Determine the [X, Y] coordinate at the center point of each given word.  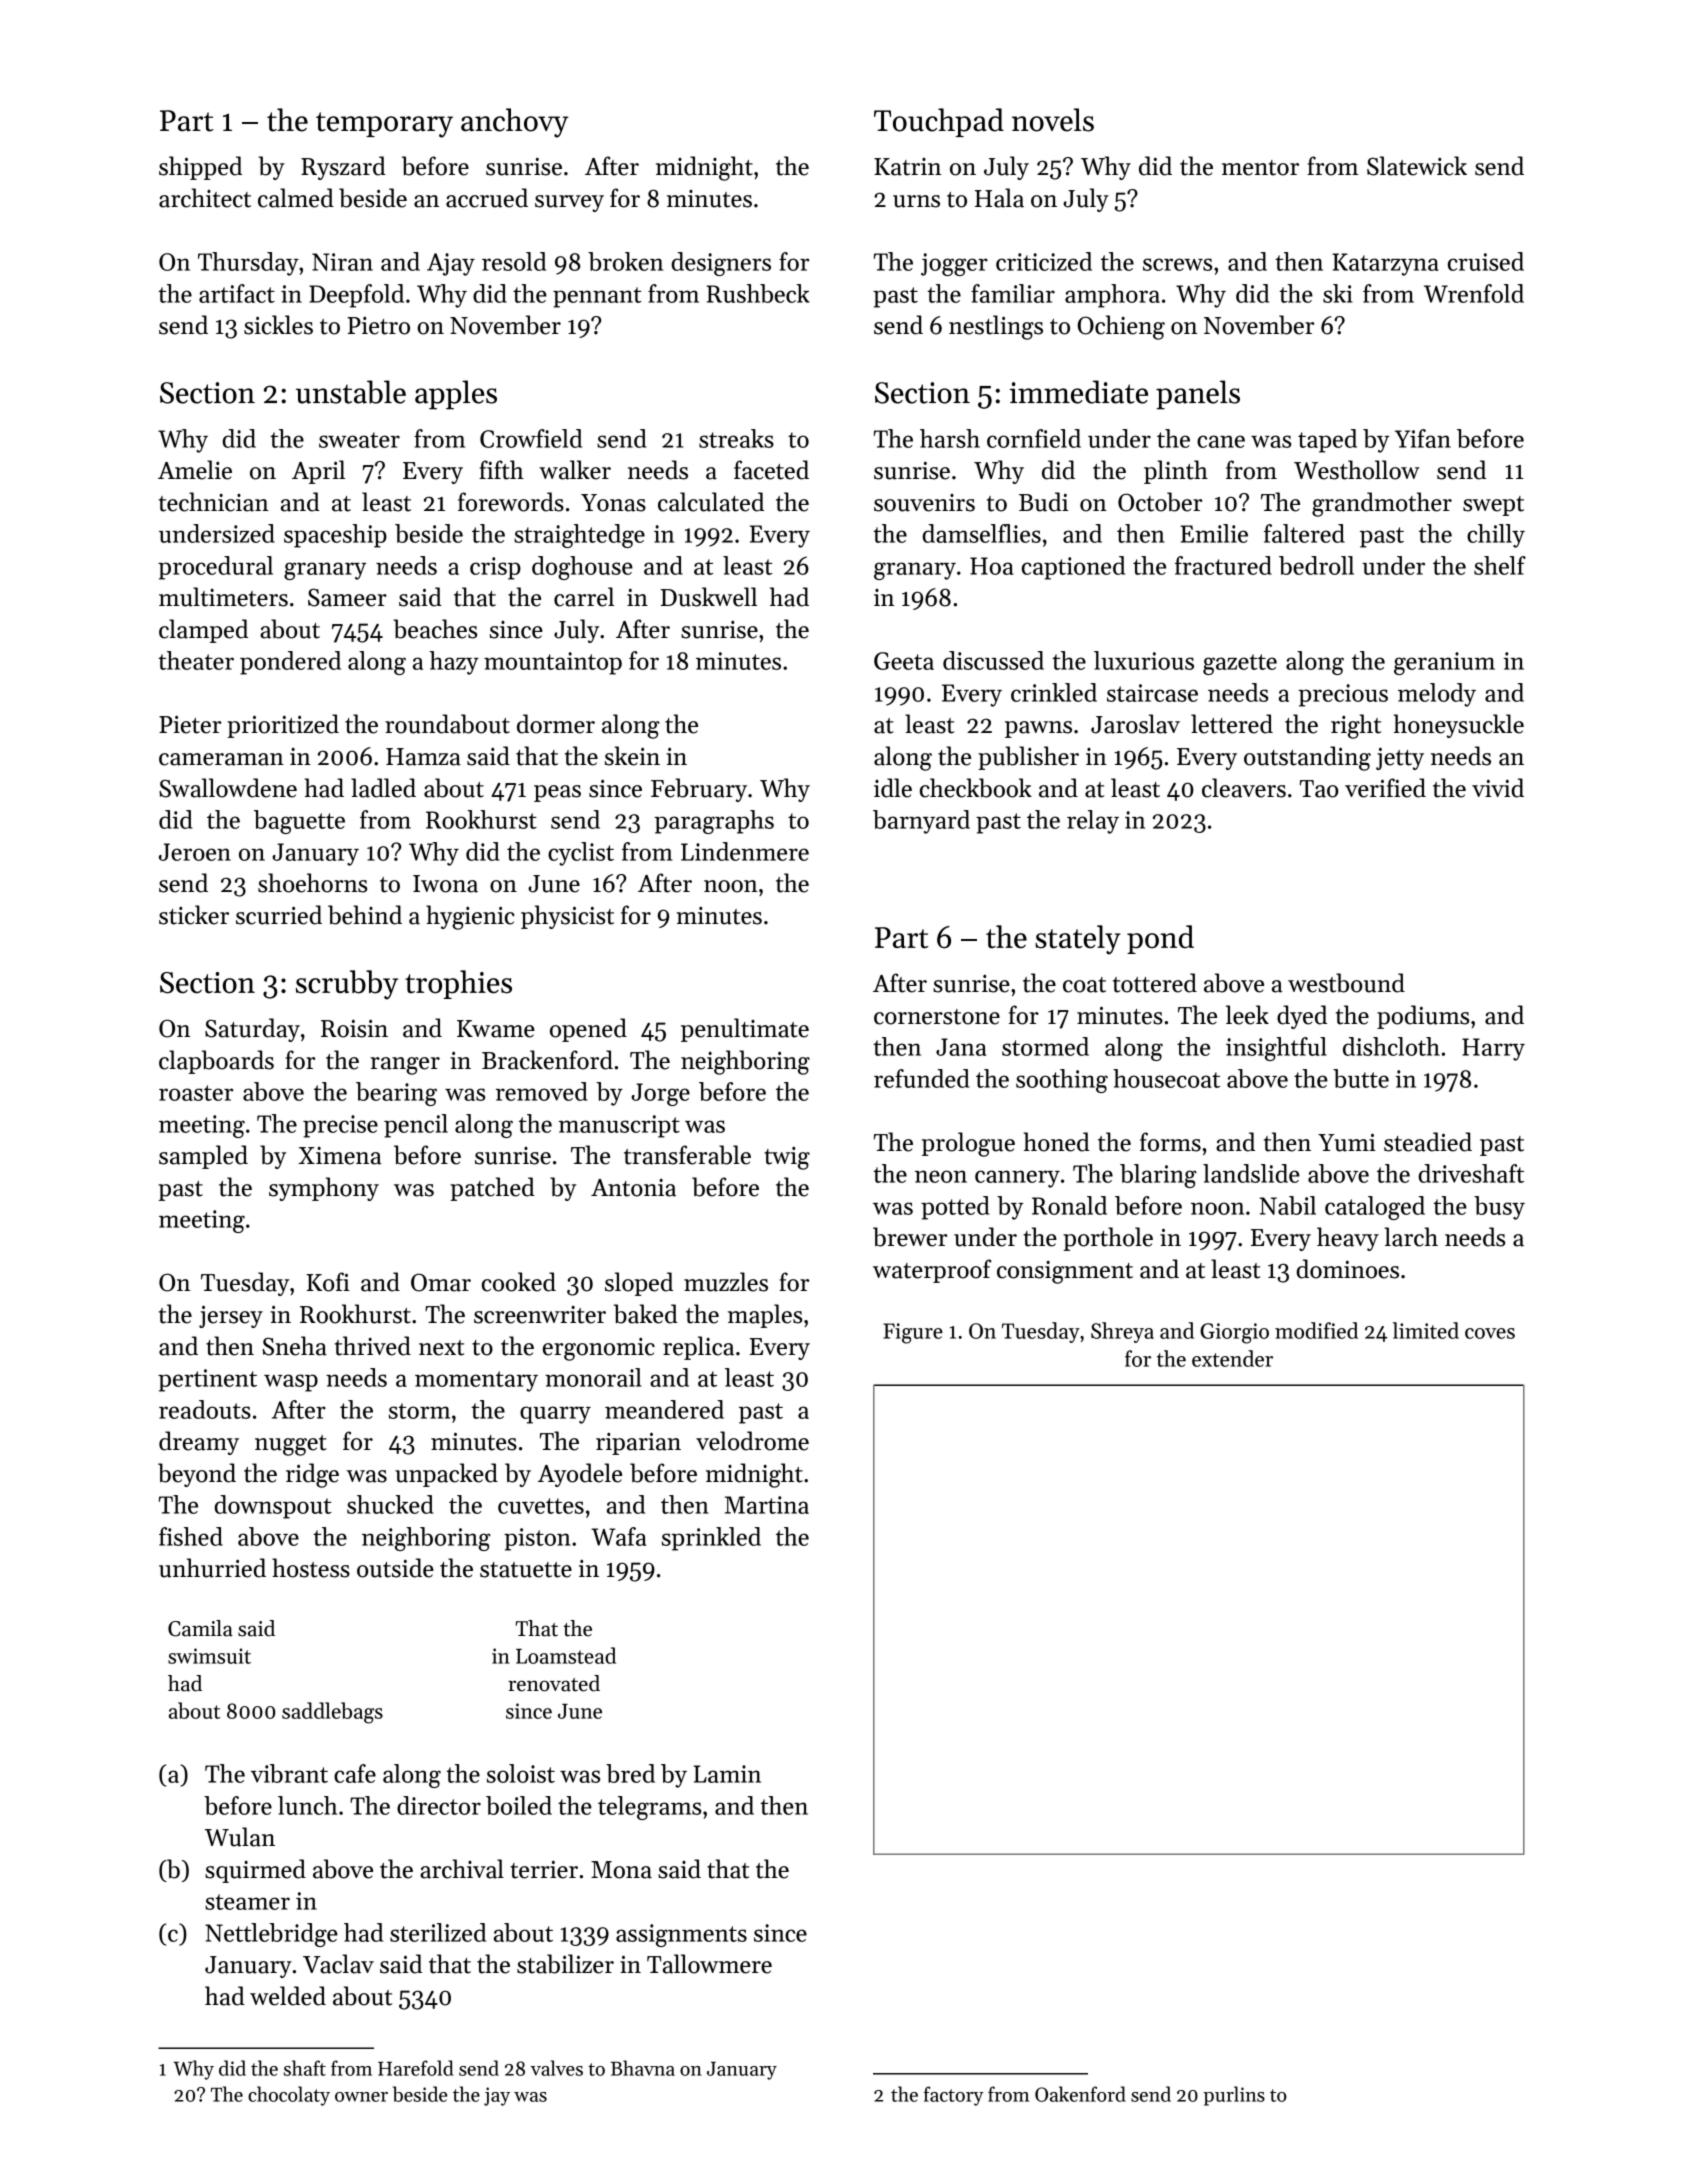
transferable [687, 1155]
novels [1053, 120]
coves [1490, 1333]
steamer [247, 1902]
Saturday [252, 1030]
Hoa [991, 566]
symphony [324, 1189]
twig [787, 1158]
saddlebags [332, 1713]
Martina [767, 1505]
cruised [1486, 261]
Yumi [1347, 1142]
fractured [1223, 565]
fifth [501, 470]
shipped [200, 168]
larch [1411, 1237]
